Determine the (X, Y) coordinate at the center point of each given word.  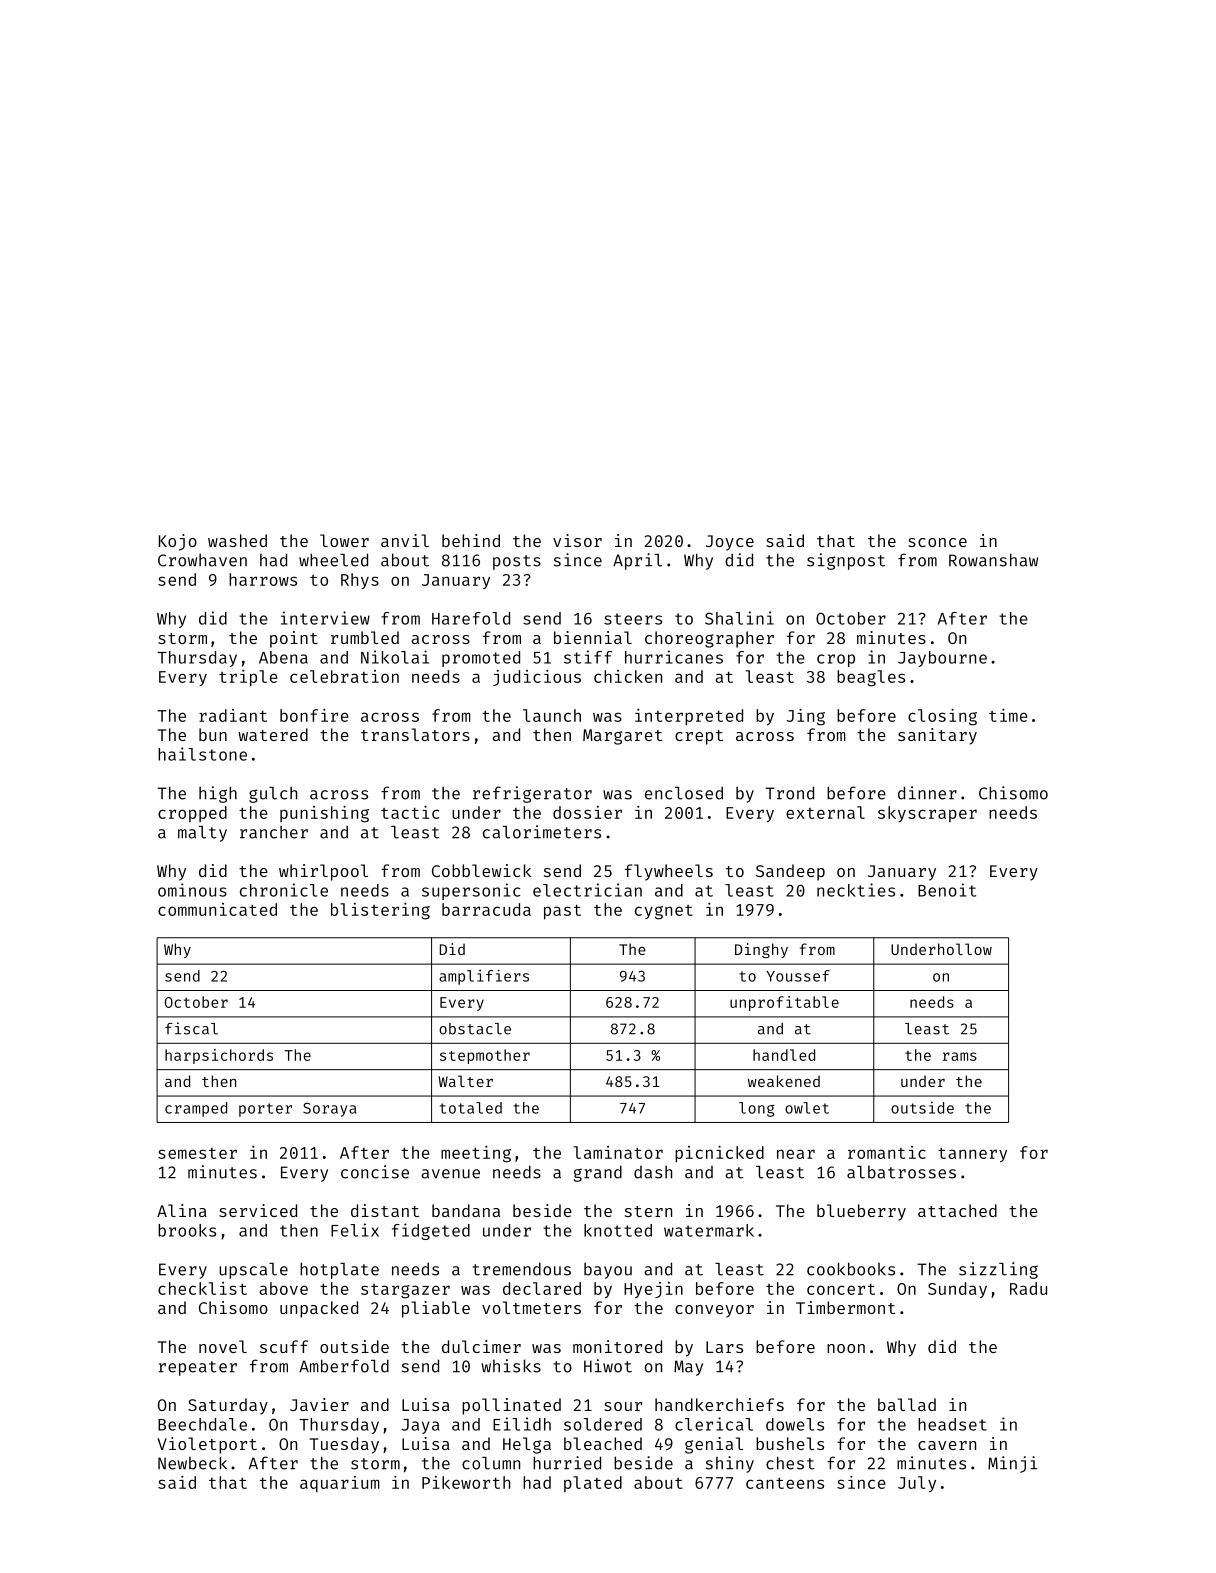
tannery (972, 1154)
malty (202, 834)
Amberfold (344, 1366)
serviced (258, 1210)
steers (633, 619)
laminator (618, 1152)
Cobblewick (481, 870)
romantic (887, 1152)
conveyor (714, 1311)
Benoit (947, 890)
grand (597, 1173)
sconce (937, 542)
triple (248, 678)
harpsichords (219, 1056)
